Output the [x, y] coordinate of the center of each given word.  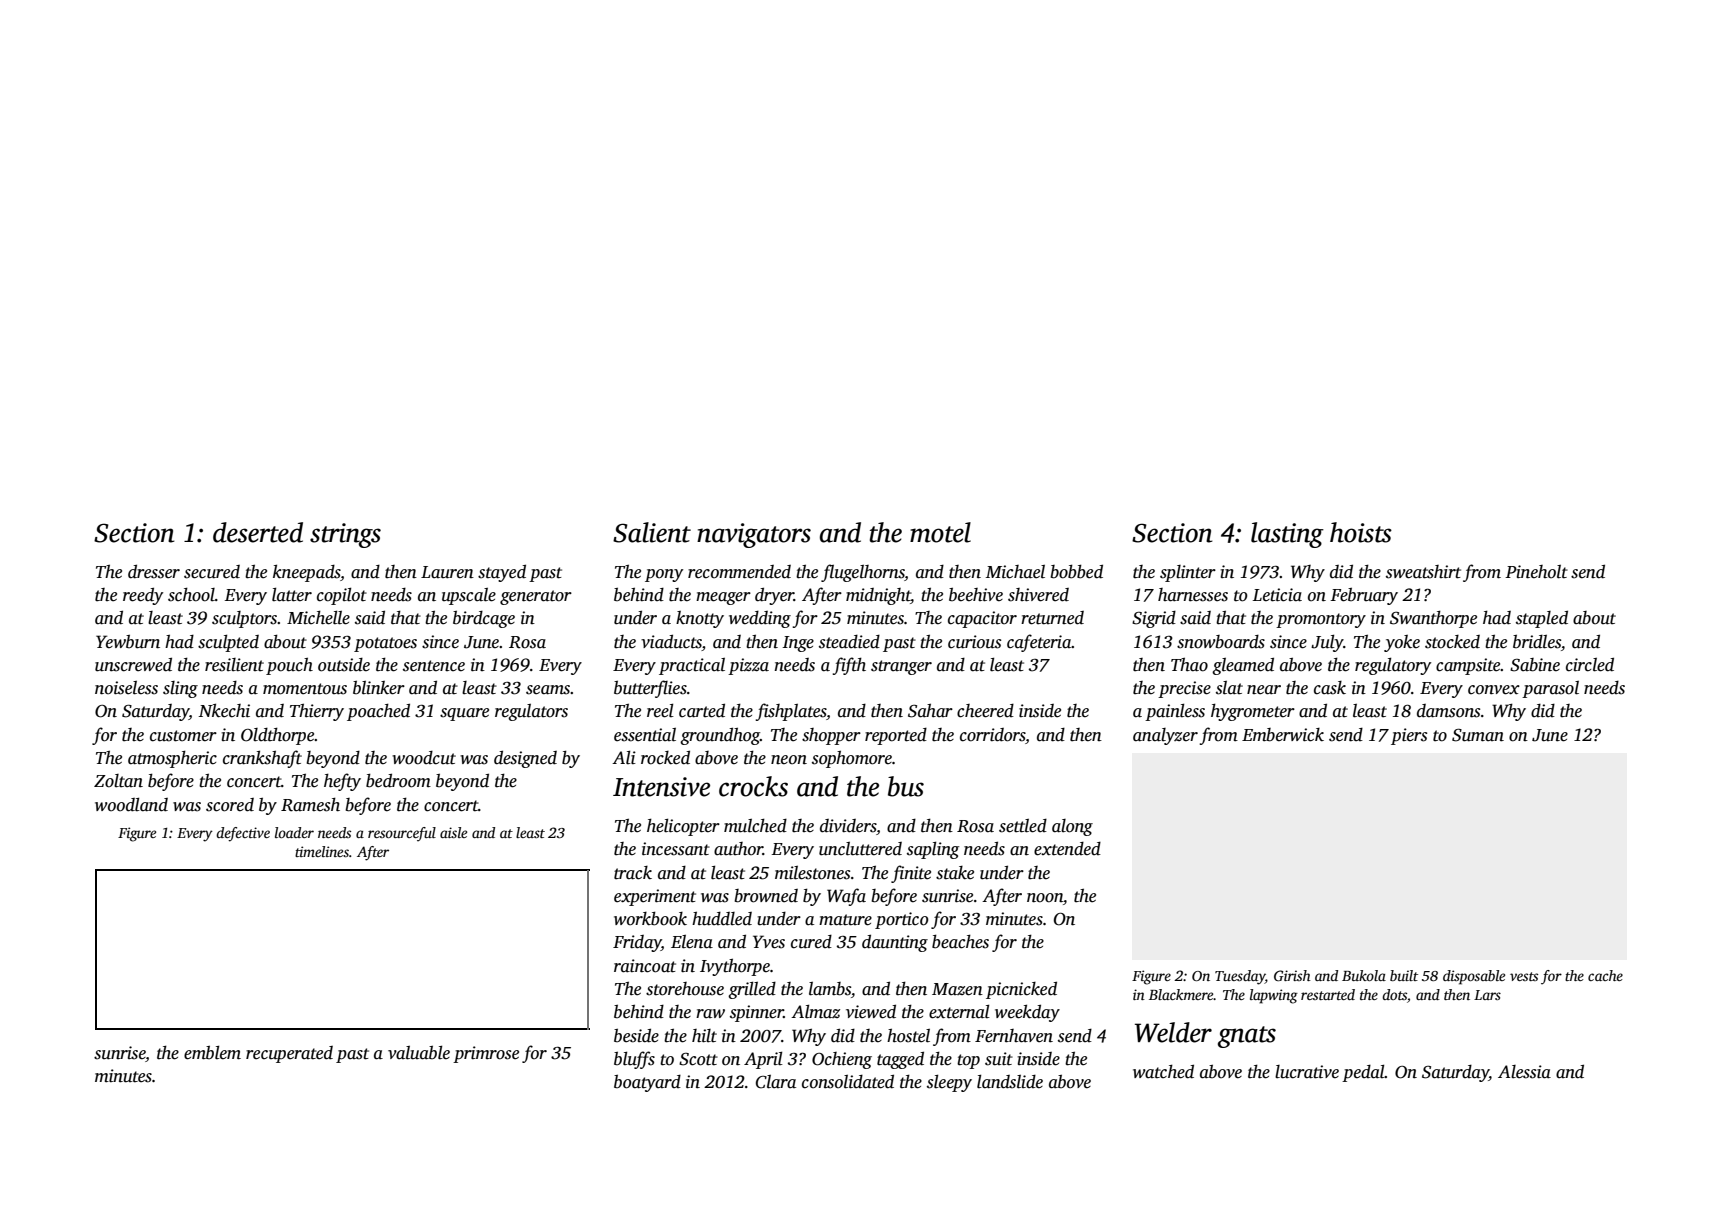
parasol [1550, 689]
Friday [637, 943]
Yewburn [128, 641]
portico [902, 920]
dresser [154, 571]
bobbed [1076, 571]
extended [1067, 849]
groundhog [720, 736]
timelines [322, 851]
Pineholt [1536, 572]
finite [911, 874]
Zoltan [118, 781]
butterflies [650, 689]
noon [1045, 898]
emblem [212, 1052]
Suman [1478, 735]
